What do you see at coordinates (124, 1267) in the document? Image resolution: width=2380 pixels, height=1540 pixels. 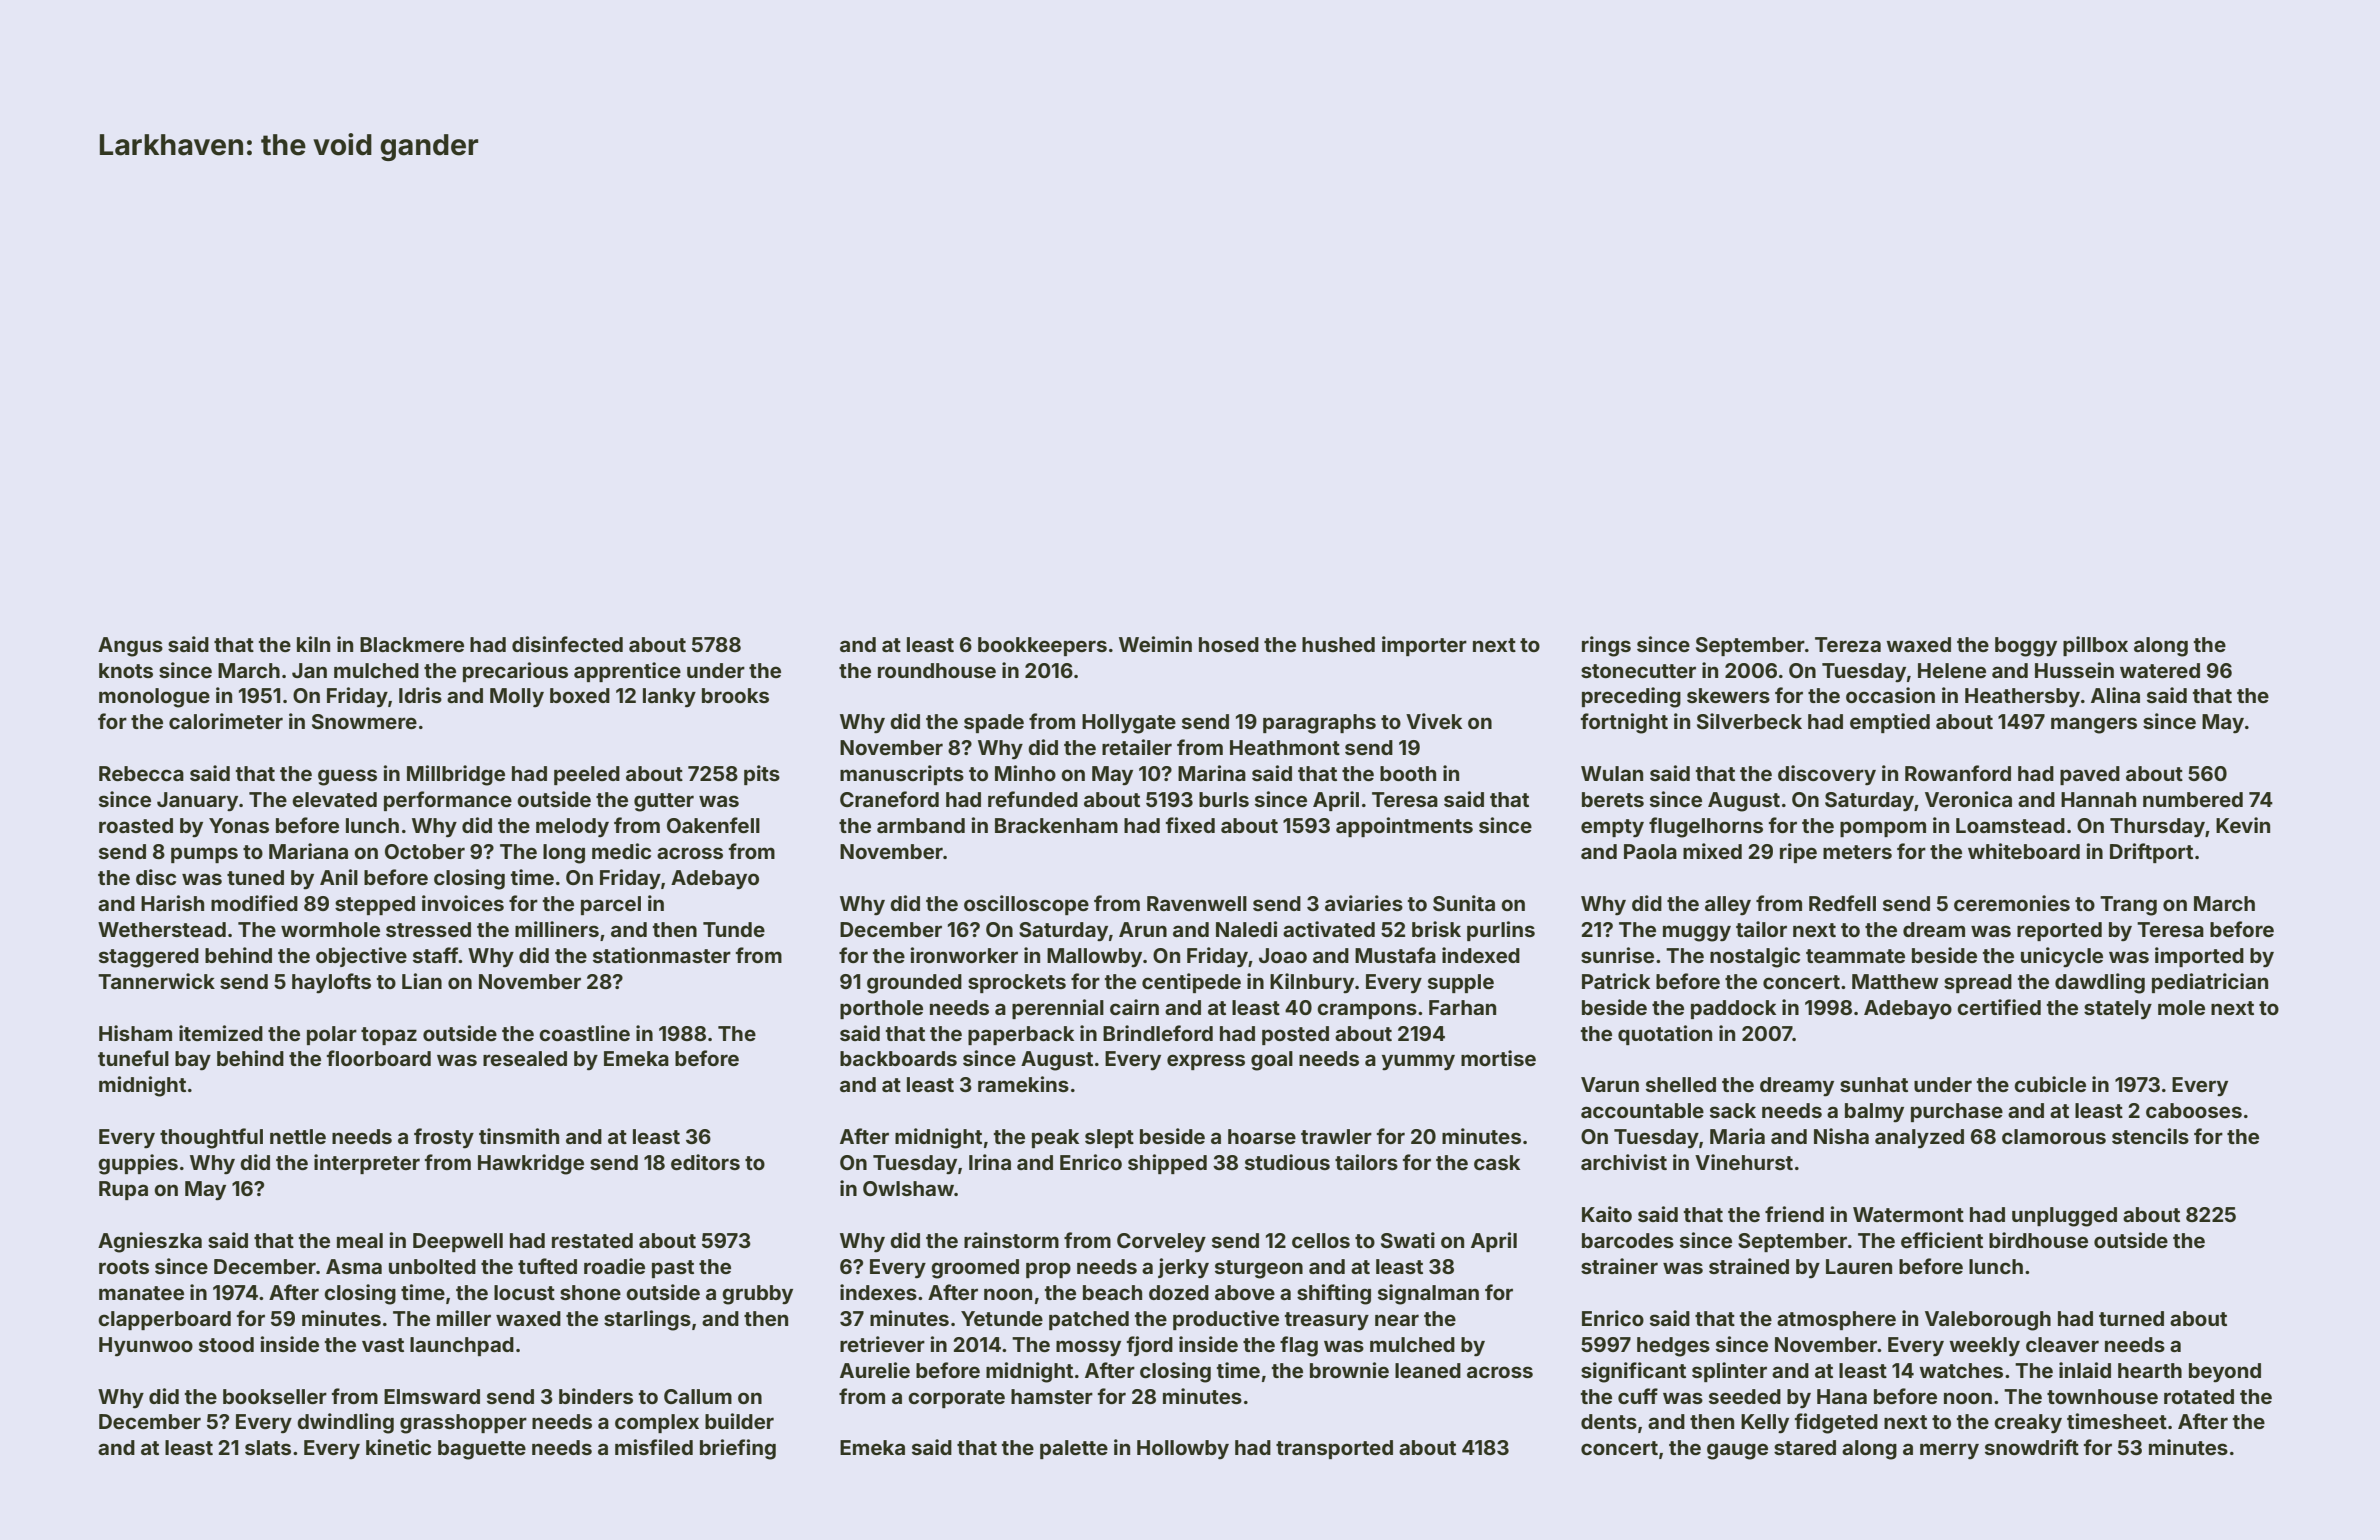 I see `roots` at bounding box center [124, 1267].
